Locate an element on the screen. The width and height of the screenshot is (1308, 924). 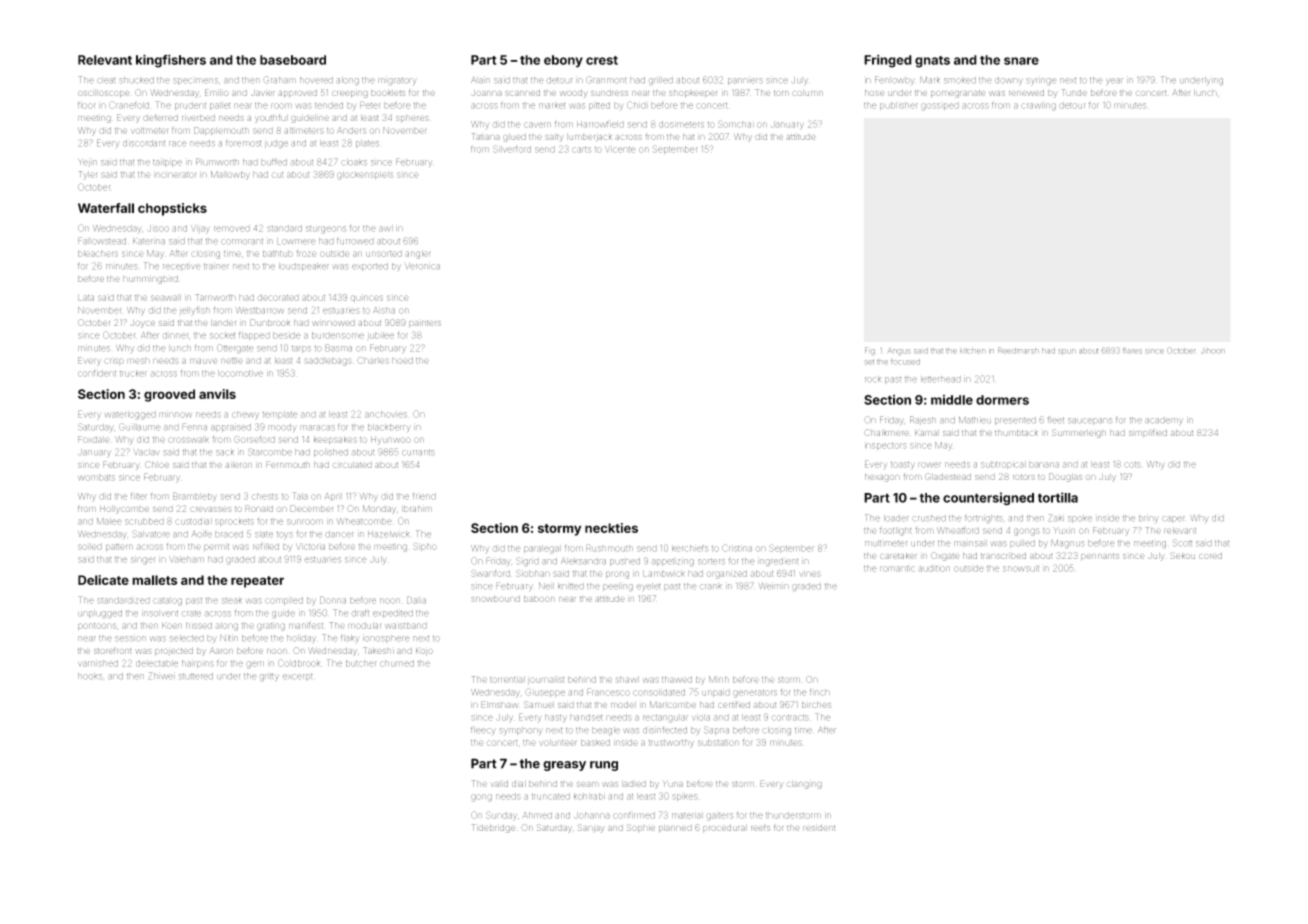
sack is located at coordinates (225, 452).
